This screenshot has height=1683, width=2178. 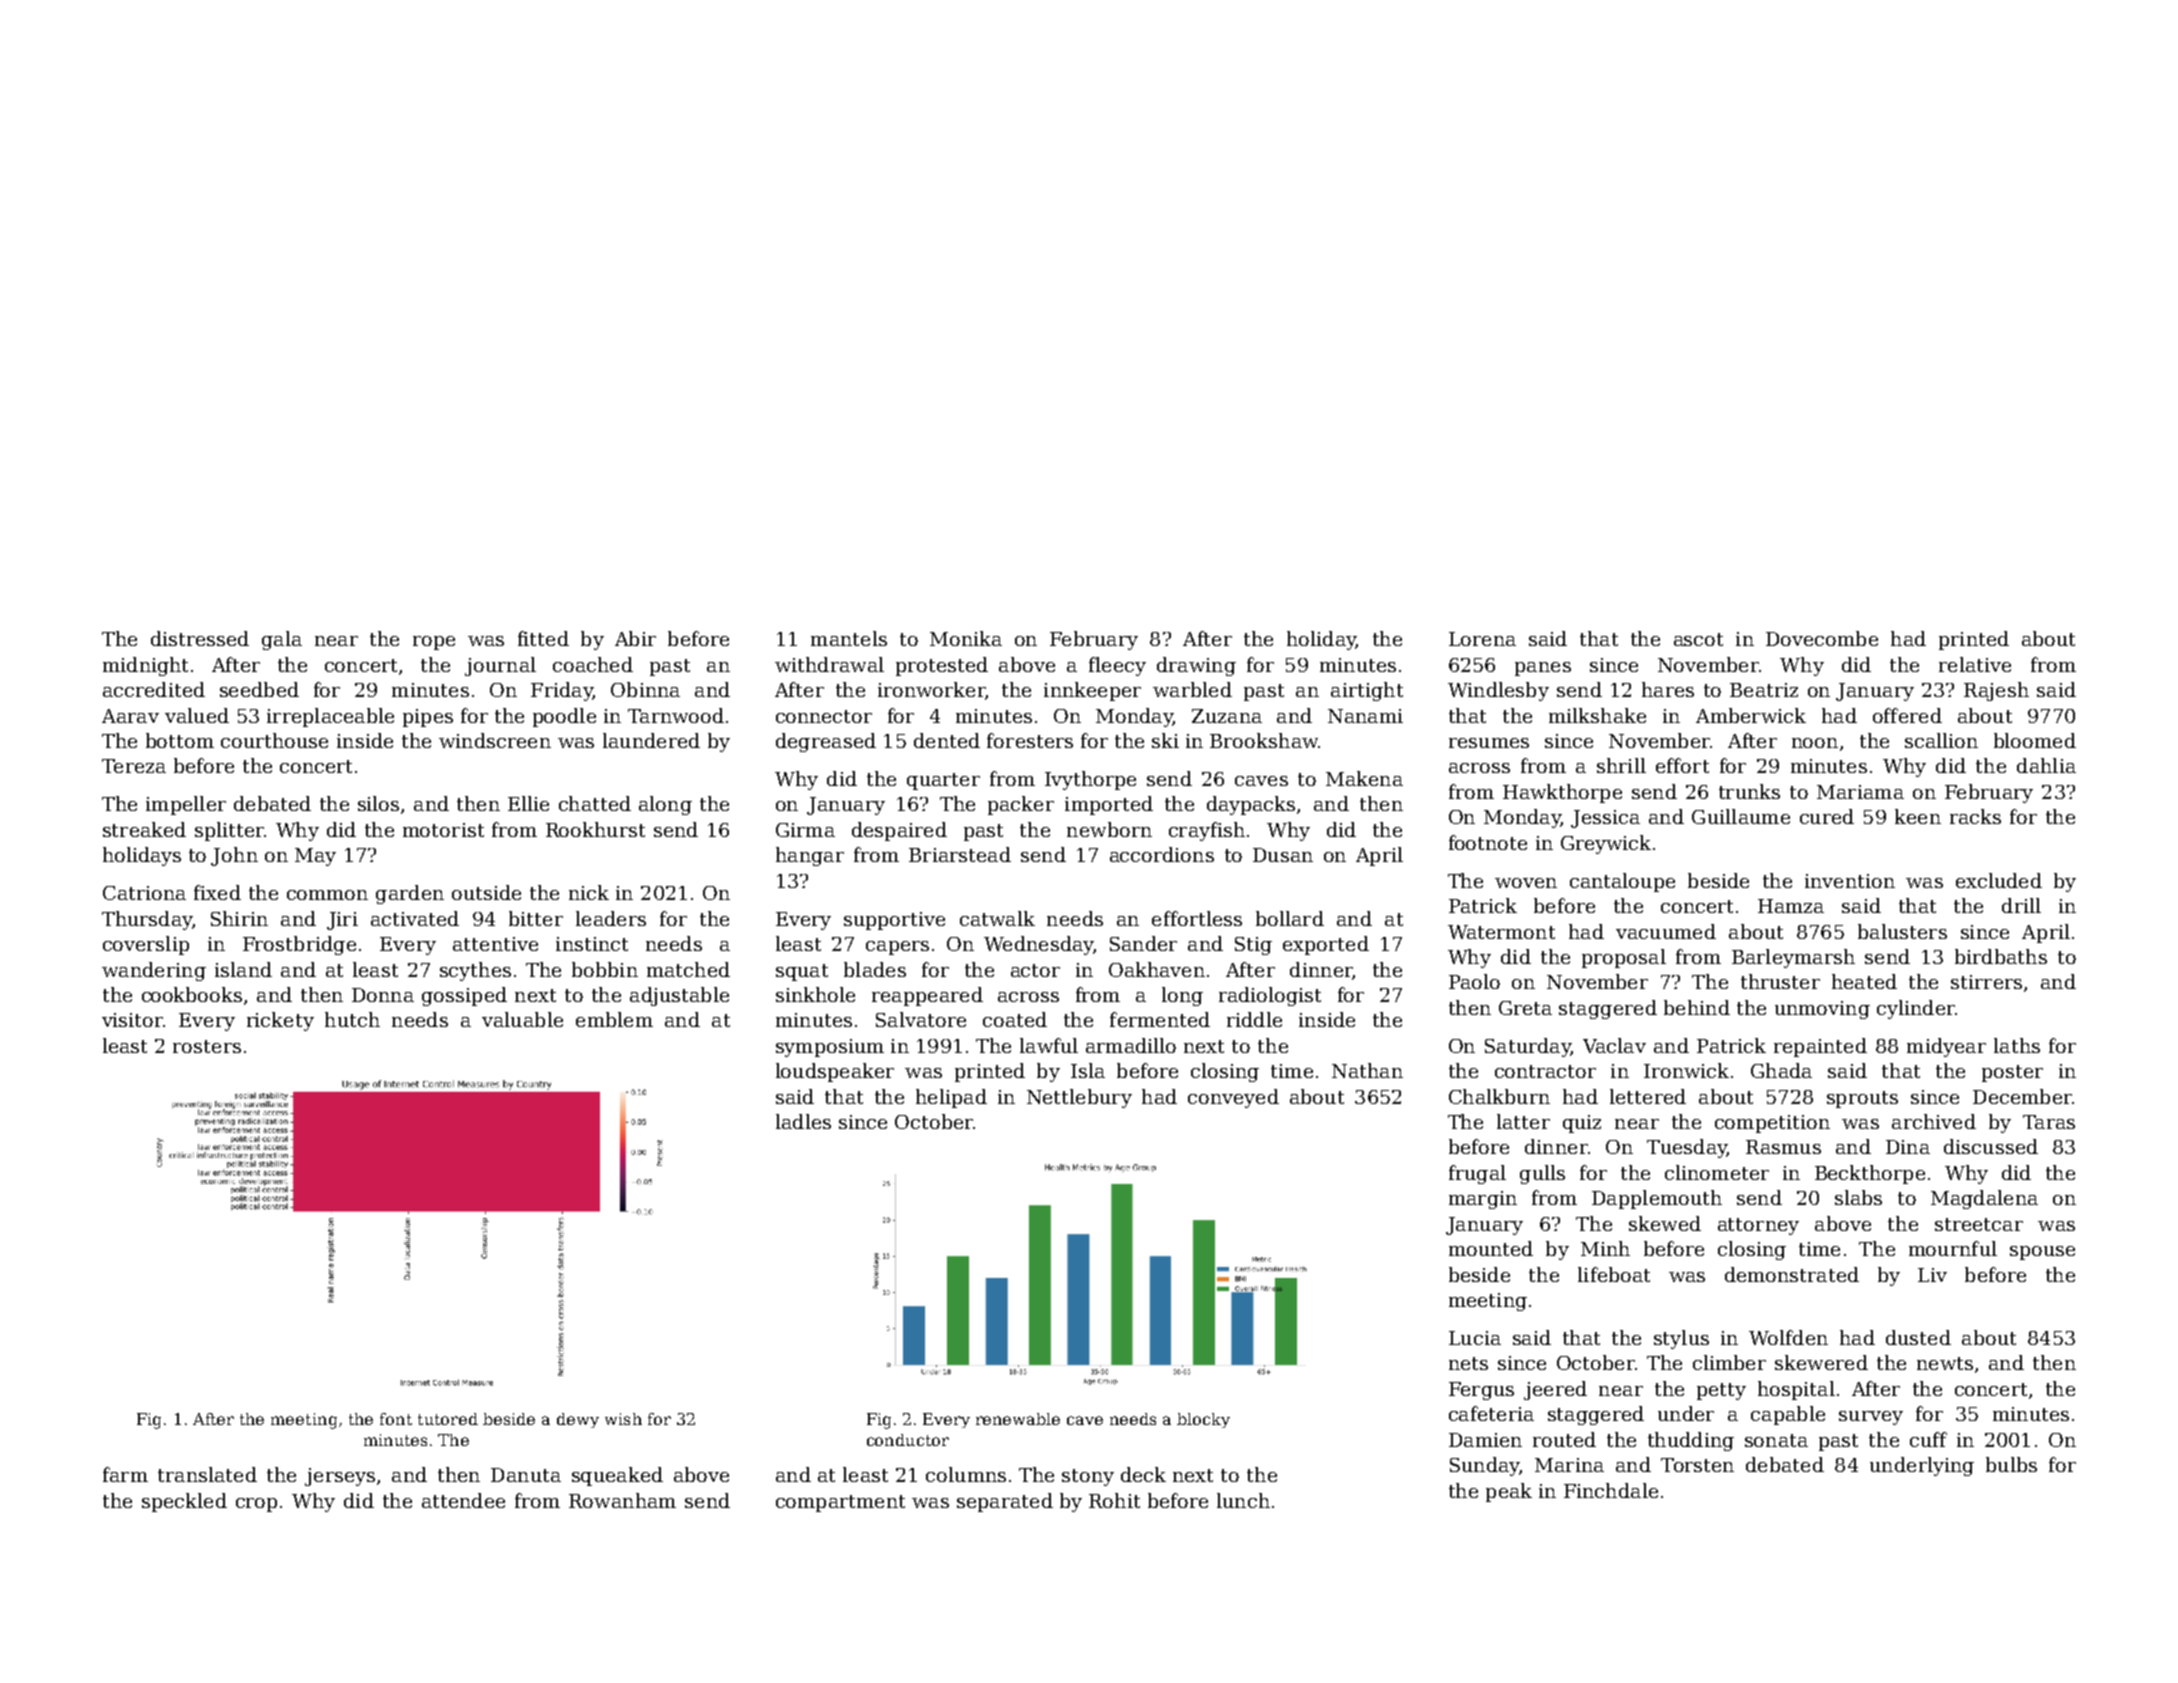 What do you see at coordinates (1975, 816) in the screenshot?
I see `racks` at bounding box center [1975, 816].
